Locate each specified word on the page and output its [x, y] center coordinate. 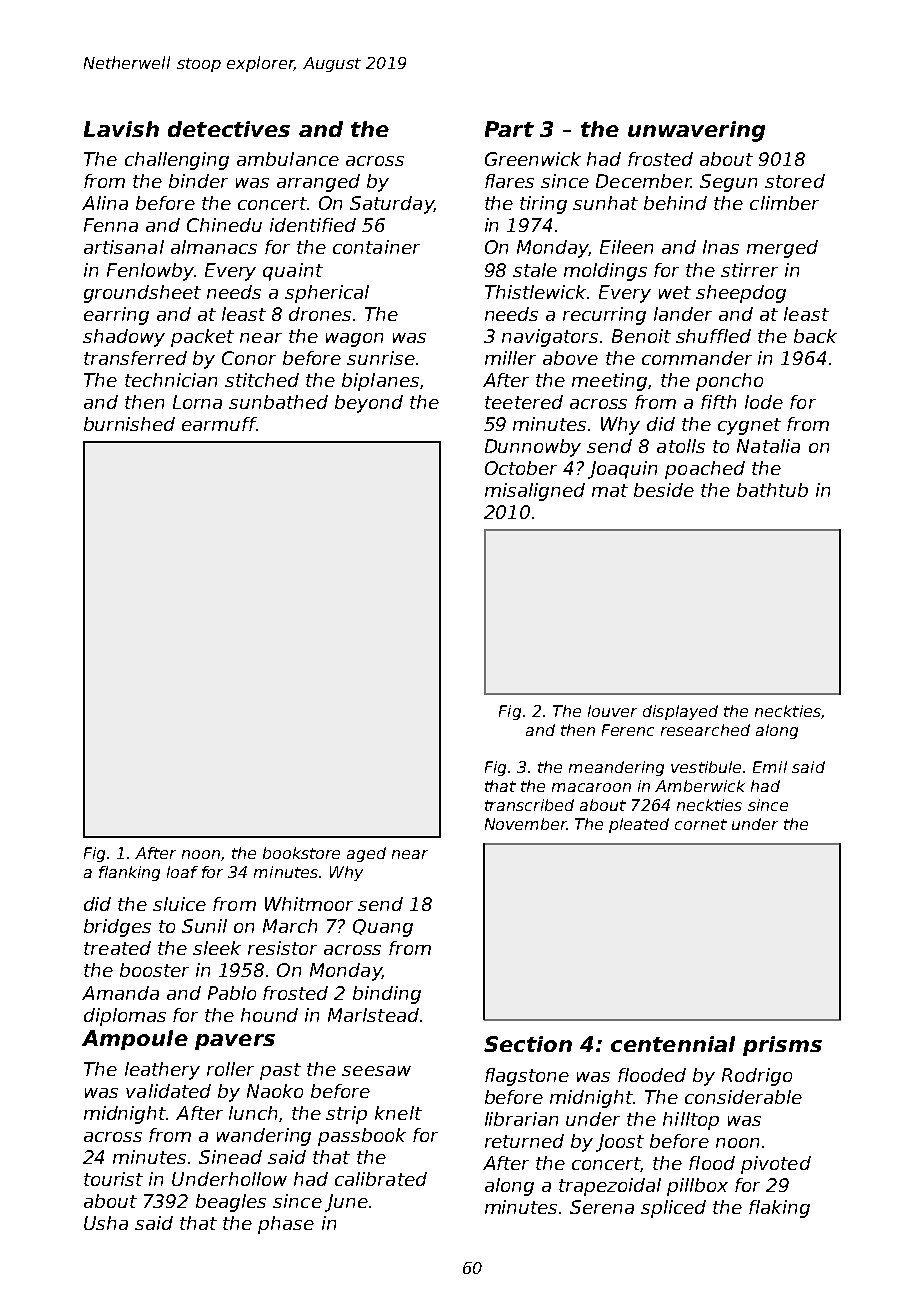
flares [509, 181]
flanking [129, 873]
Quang [383, 928]
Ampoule [135, 1040]
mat [610, 490]
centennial [673, 1044]
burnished [129, 424]
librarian [521, 1119]
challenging [177, 161]
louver [612, 711]
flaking [779, 1209]
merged [782, 249]
